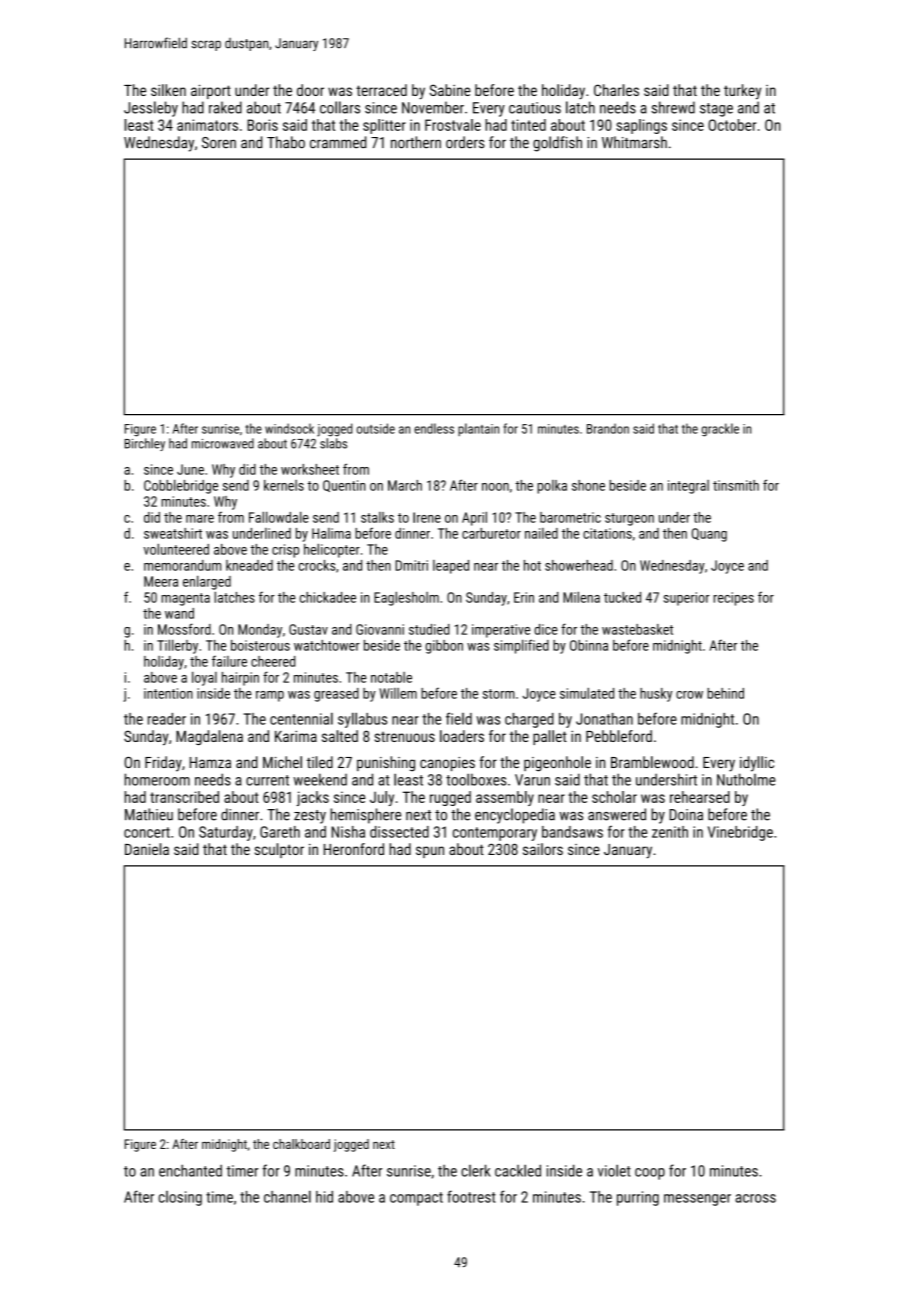 This document has height=1316, width=908. I want to click on clerk, so click(476, 1170).
